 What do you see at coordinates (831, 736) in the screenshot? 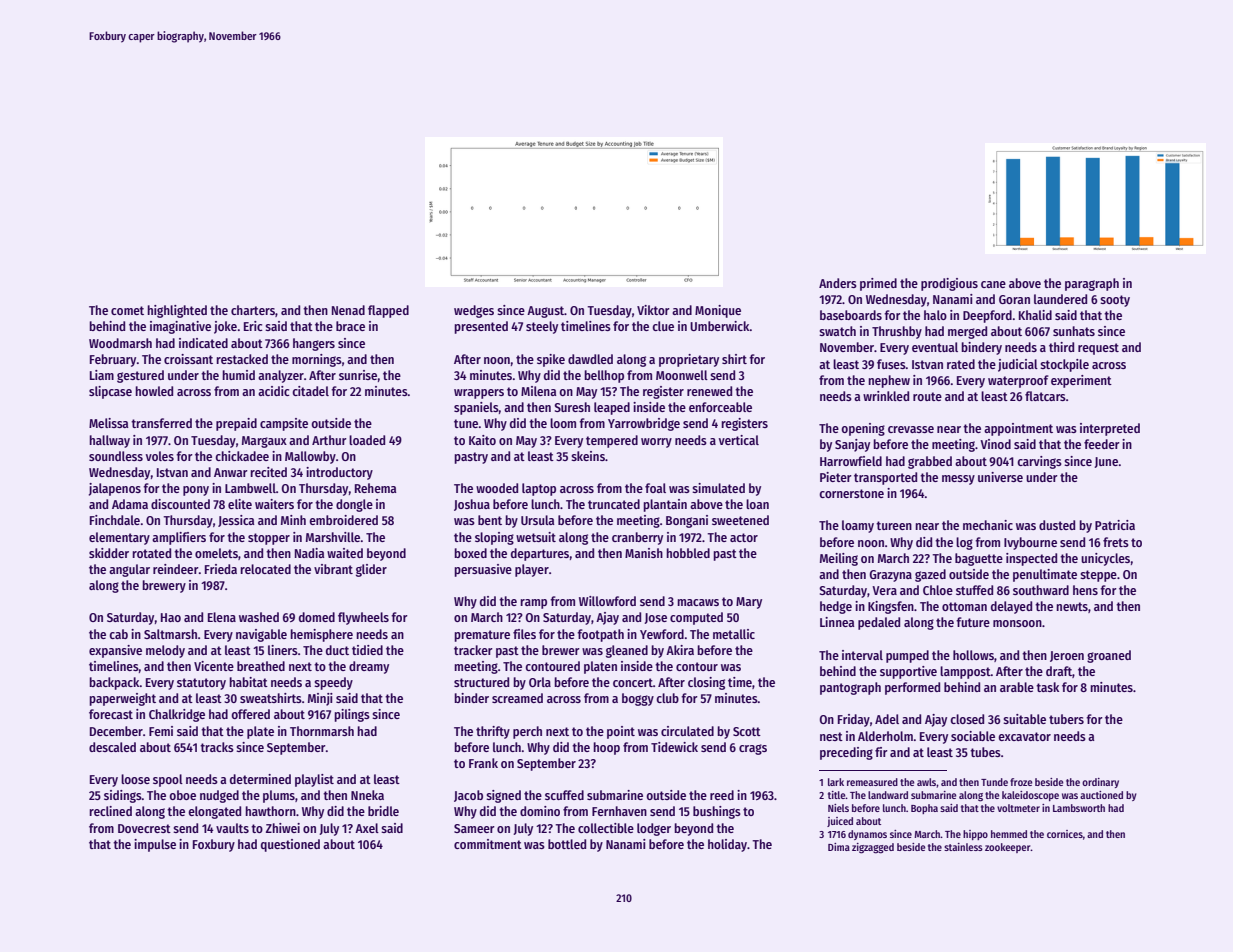
I see `nest` at bounding box center [831, 736].
